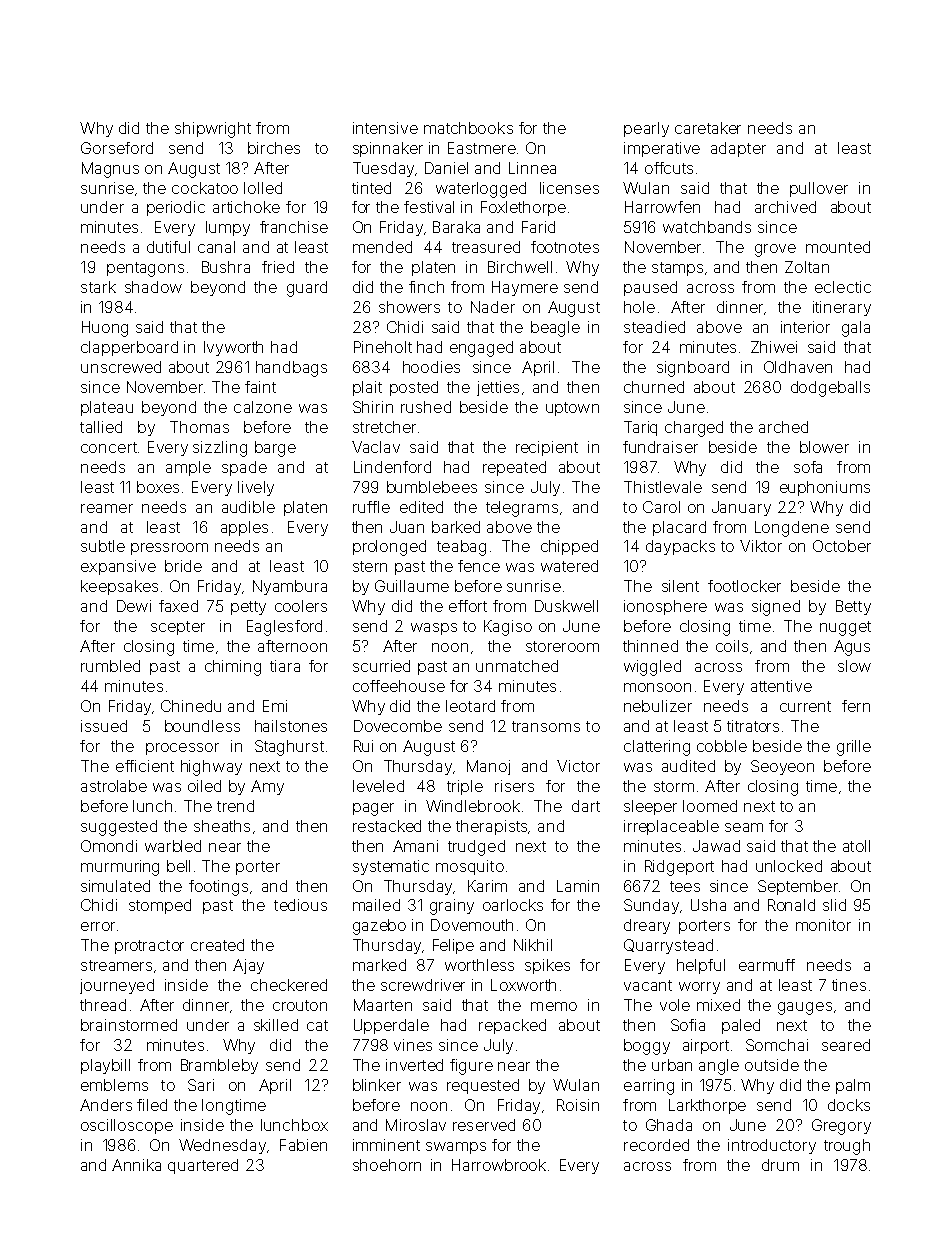 This image has width=952, height=1233. Describe the element at coordinates (538, 227) in the image. I see `Farid` at that location.
